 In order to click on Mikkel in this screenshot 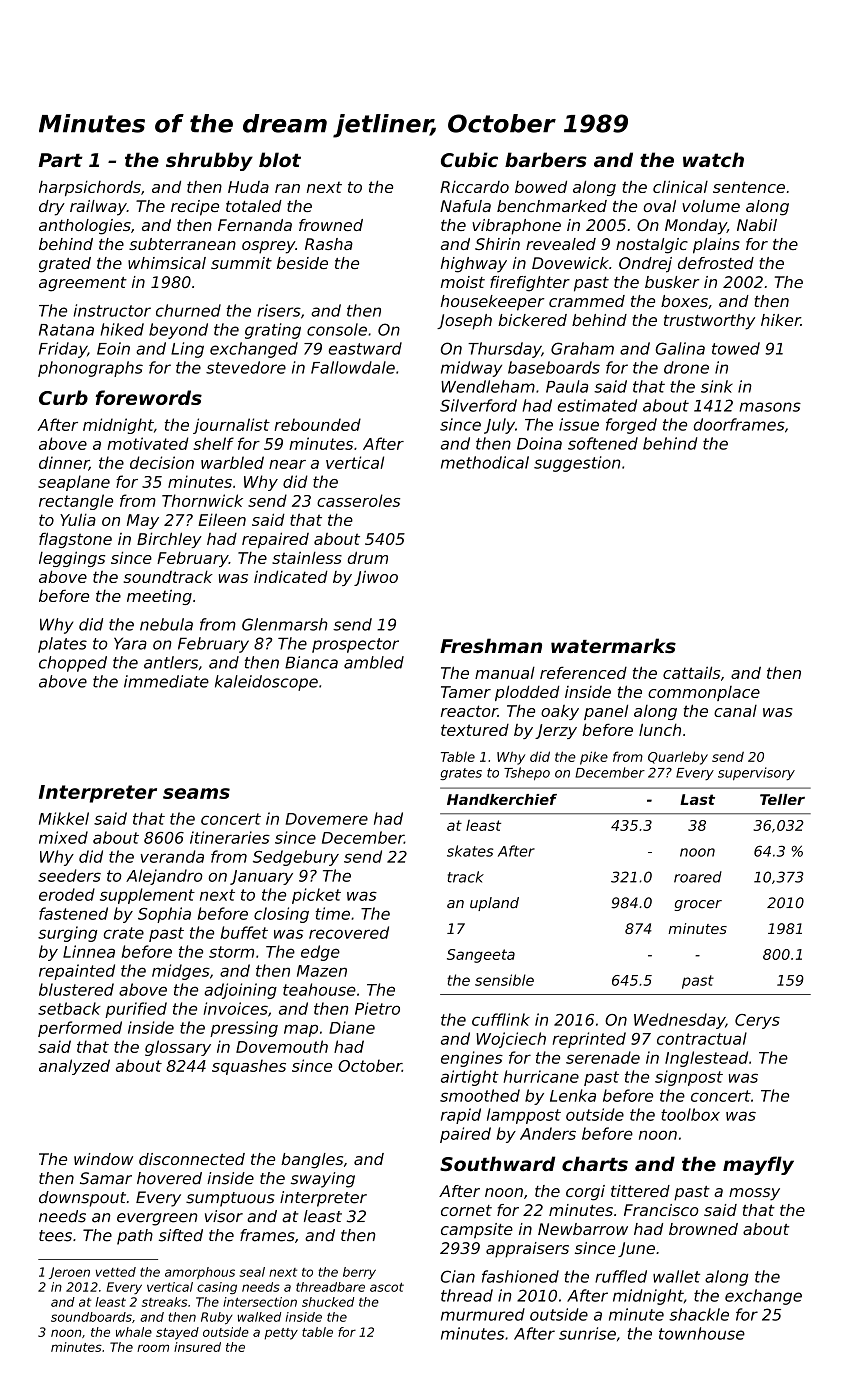, I will do `click(64, 818)`.
